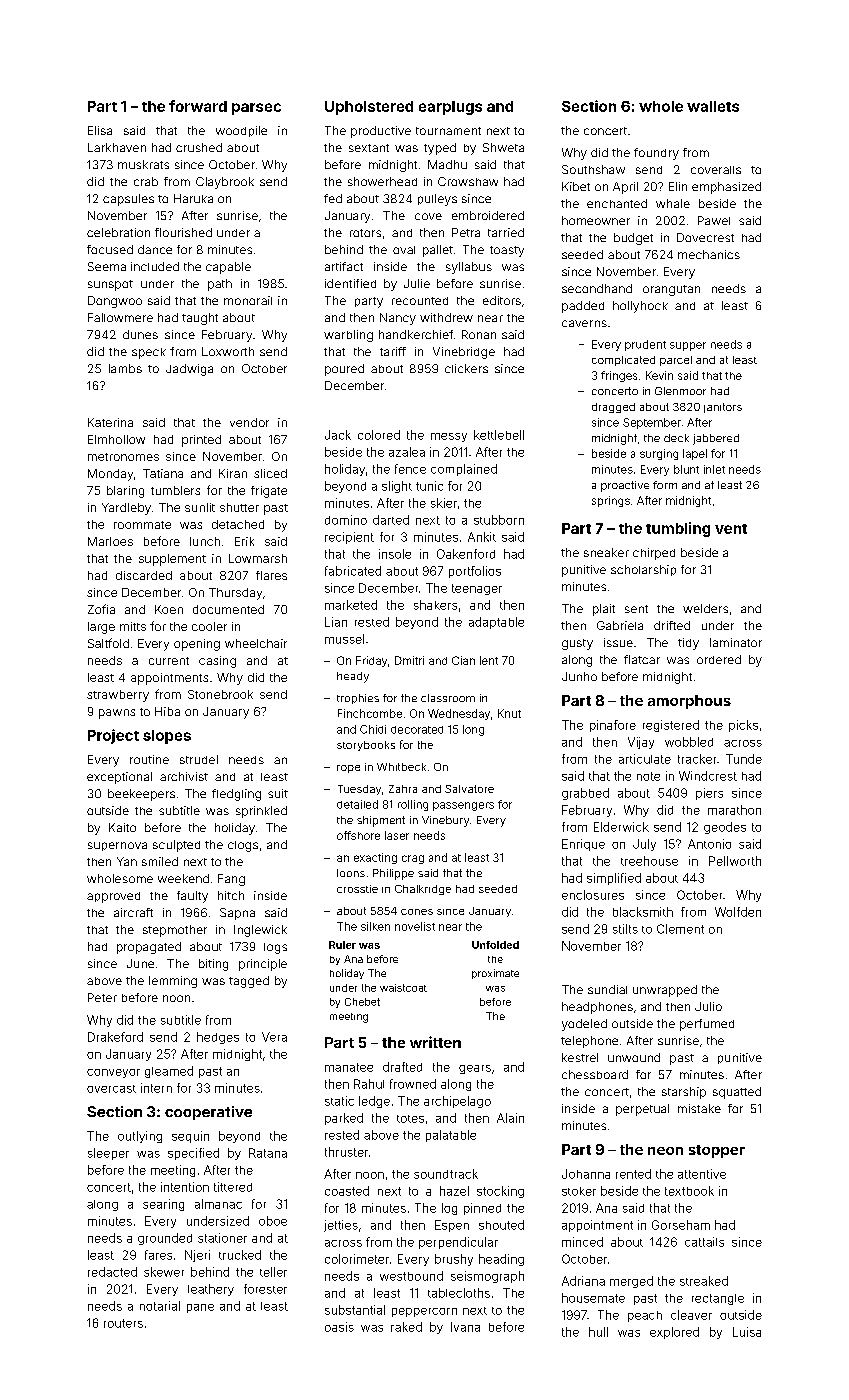 The width and height of the document is (849, 1400). What do you see at coordinates (417, 730) in the document?
I see `decorated` at bounding box center [417, 730].
